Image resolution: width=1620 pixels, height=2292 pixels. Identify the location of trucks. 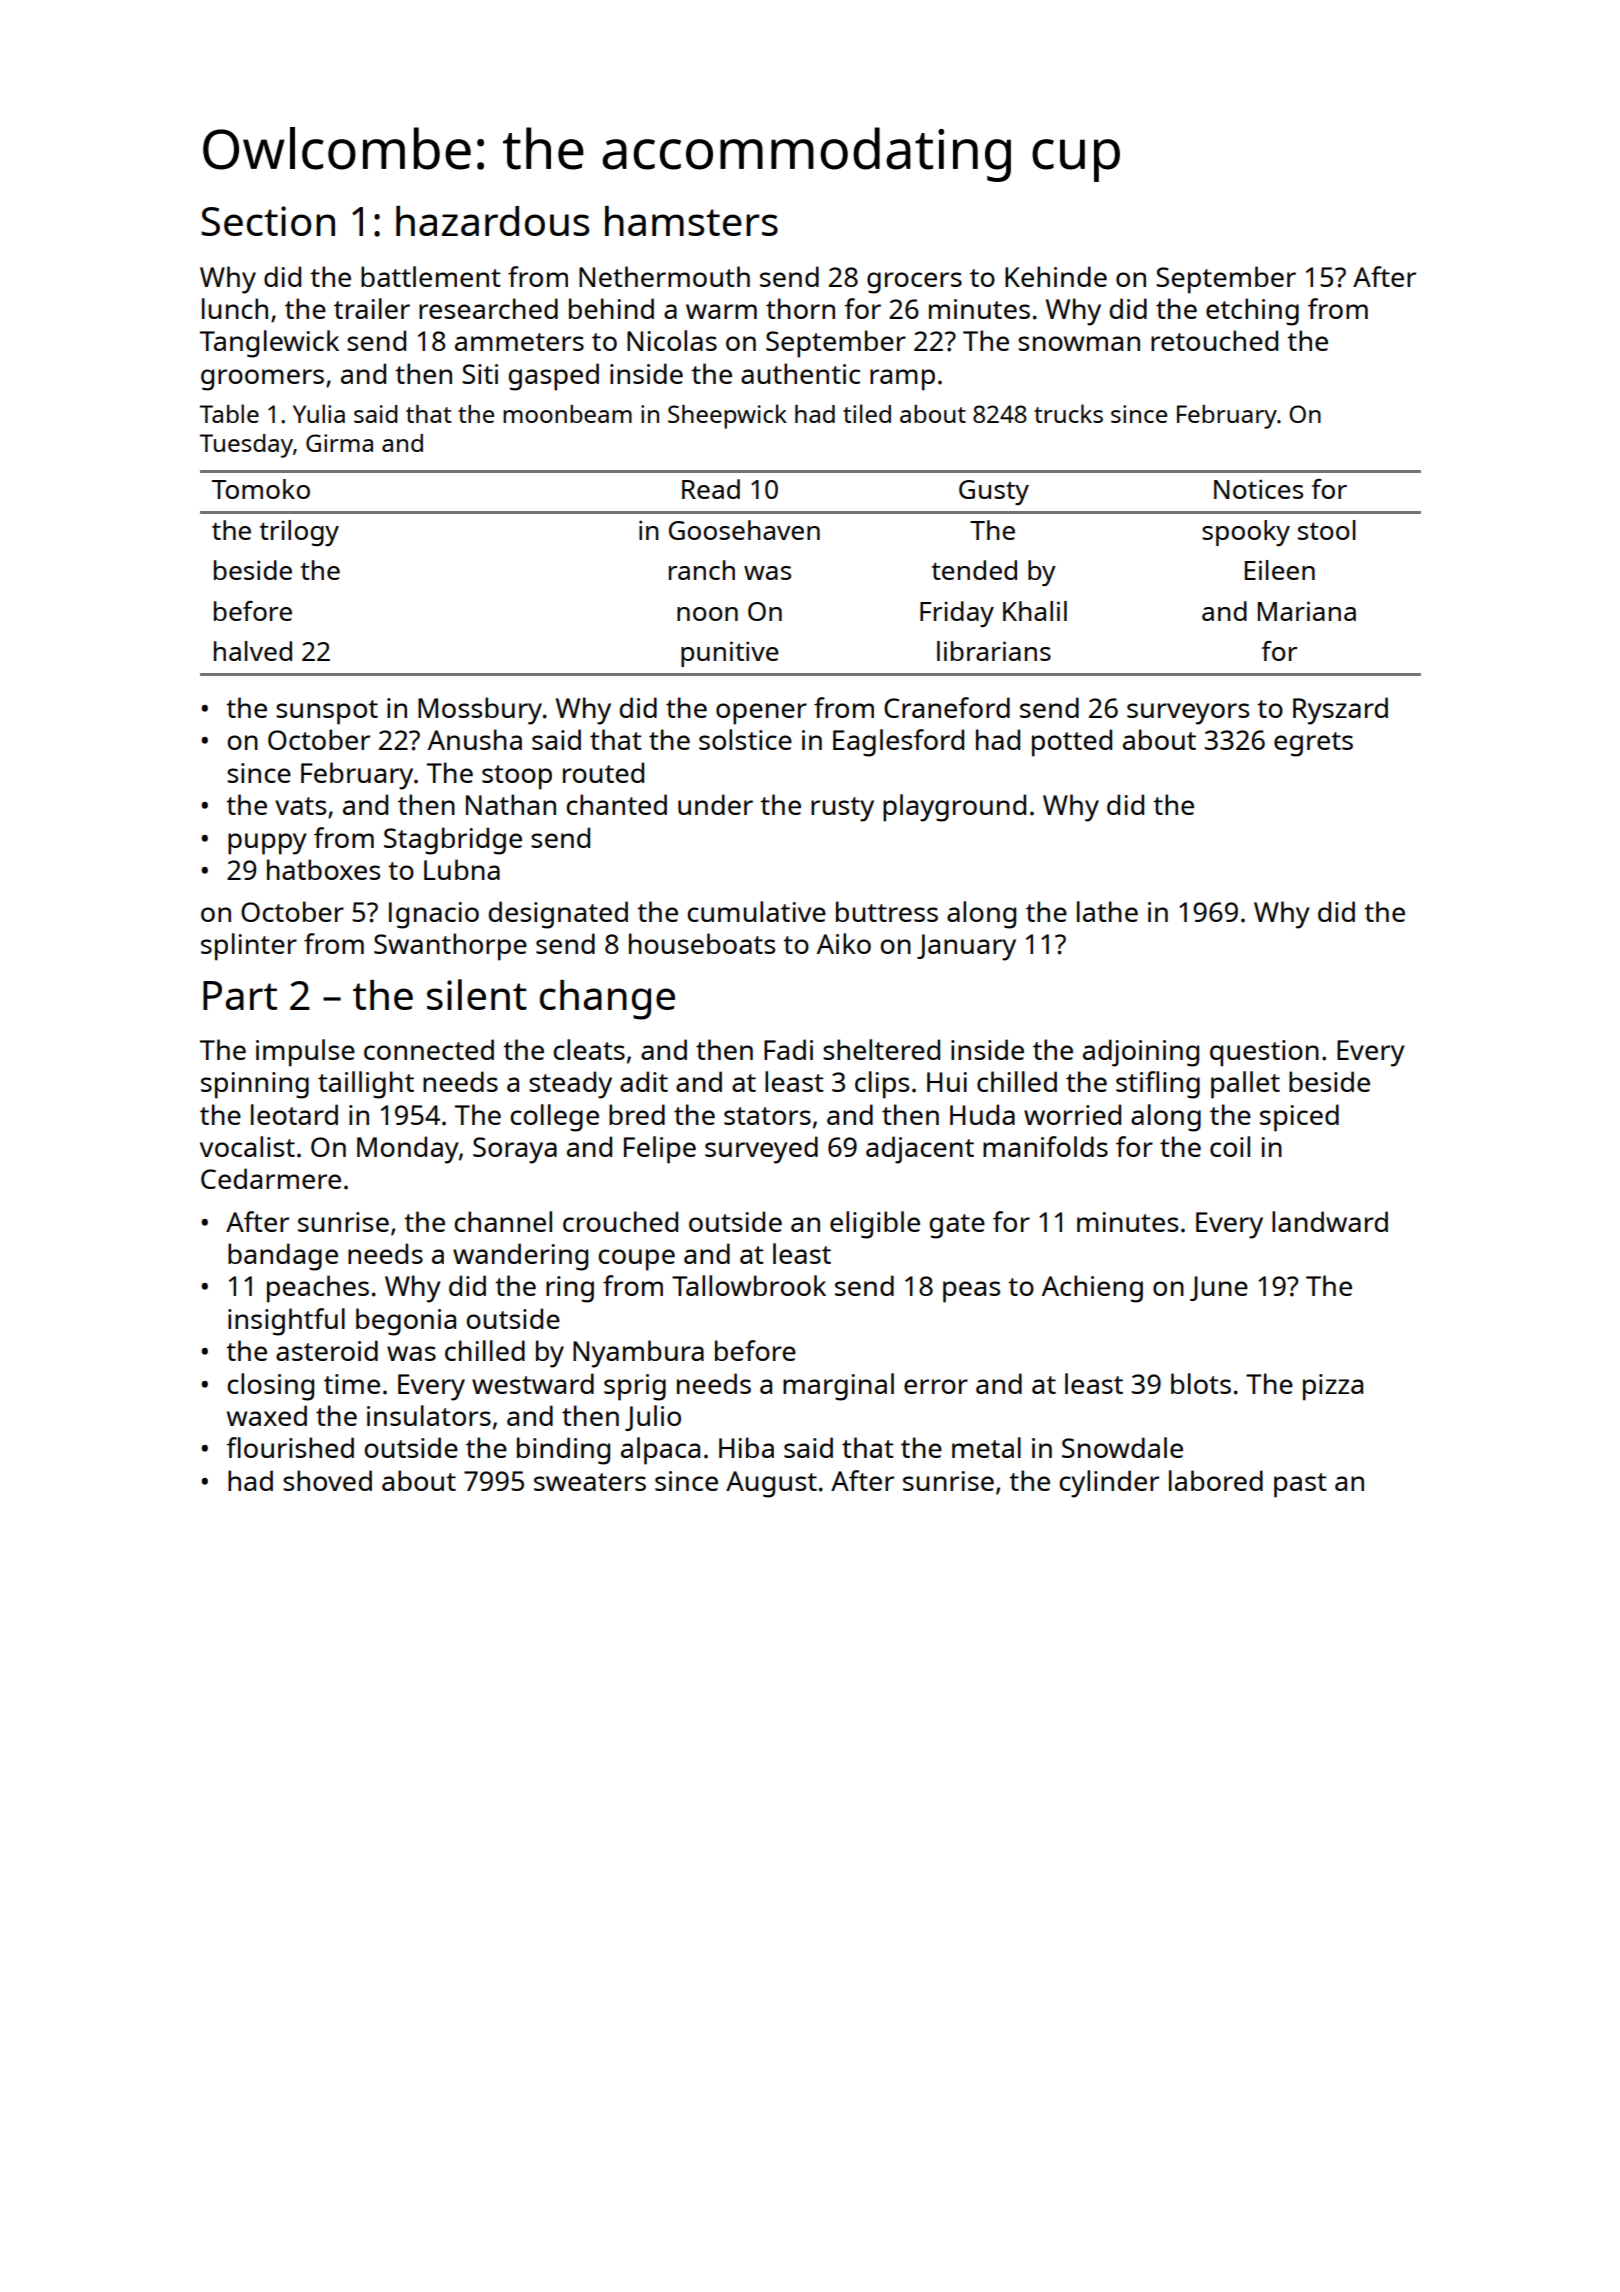
(1068, 413).
